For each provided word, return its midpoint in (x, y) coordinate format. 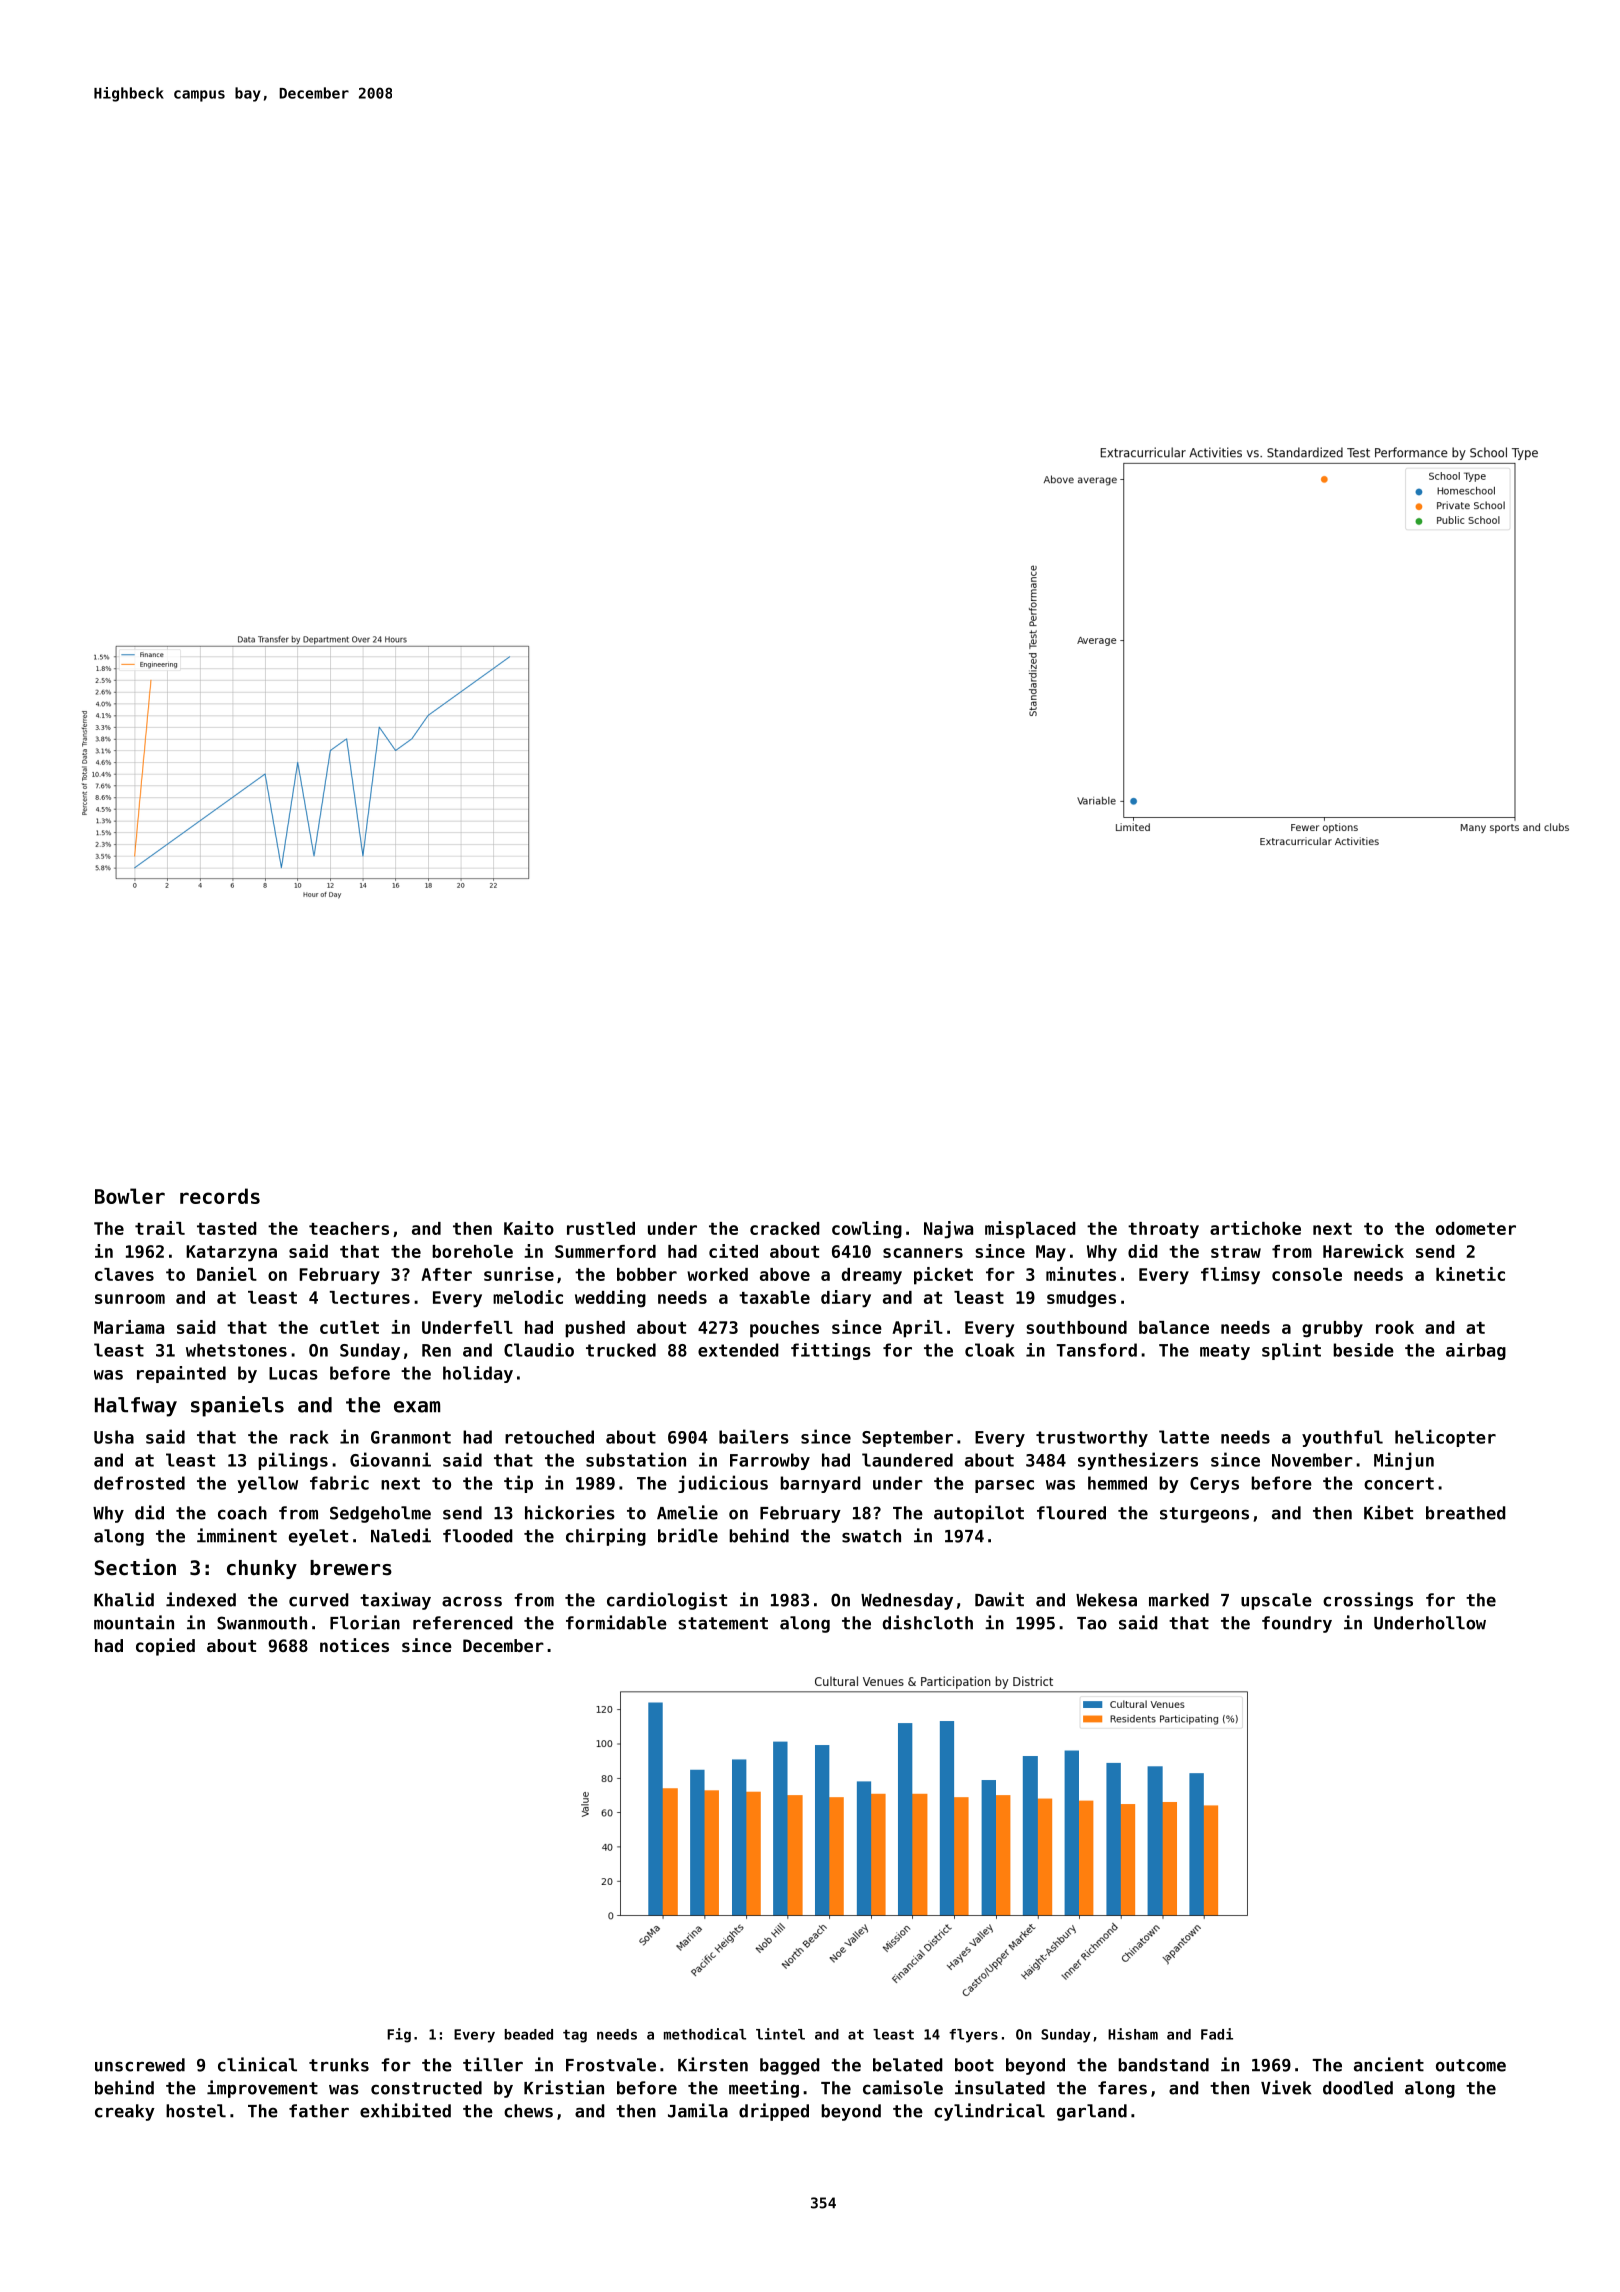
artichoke (1255, 1228)
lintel (780, 2034)
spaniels (237, 1406)
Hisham (1133, 2034)
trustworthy (1092, 1438)
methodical (705, 2034)
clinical (257, 2064)
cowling (867, 1229)
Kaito (529, 1228)
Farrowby (770, 1461)
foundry (1297, 1624)
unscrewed (140, 2065)
